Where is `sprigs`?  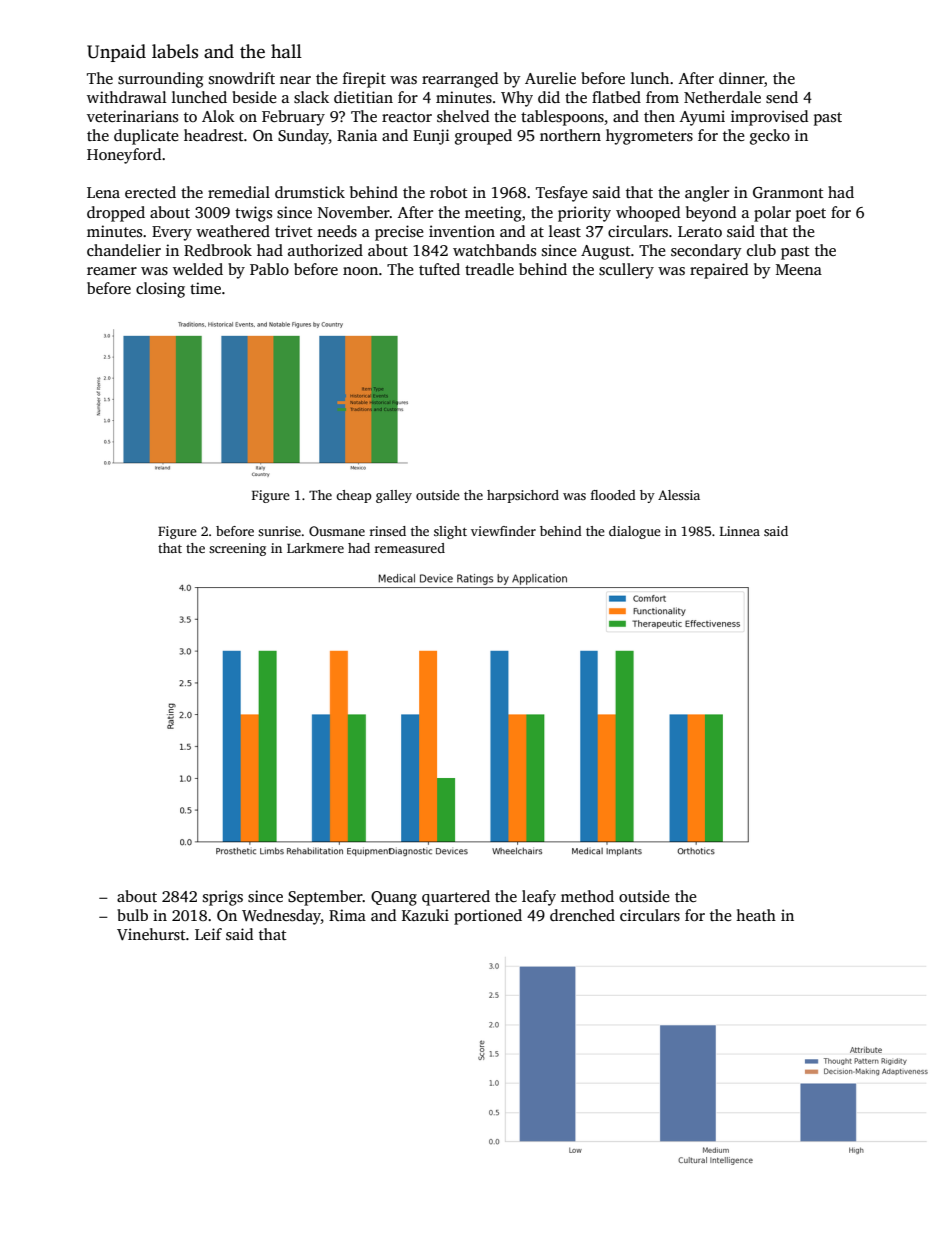
sprigs is located at coordinates (223, 898).
